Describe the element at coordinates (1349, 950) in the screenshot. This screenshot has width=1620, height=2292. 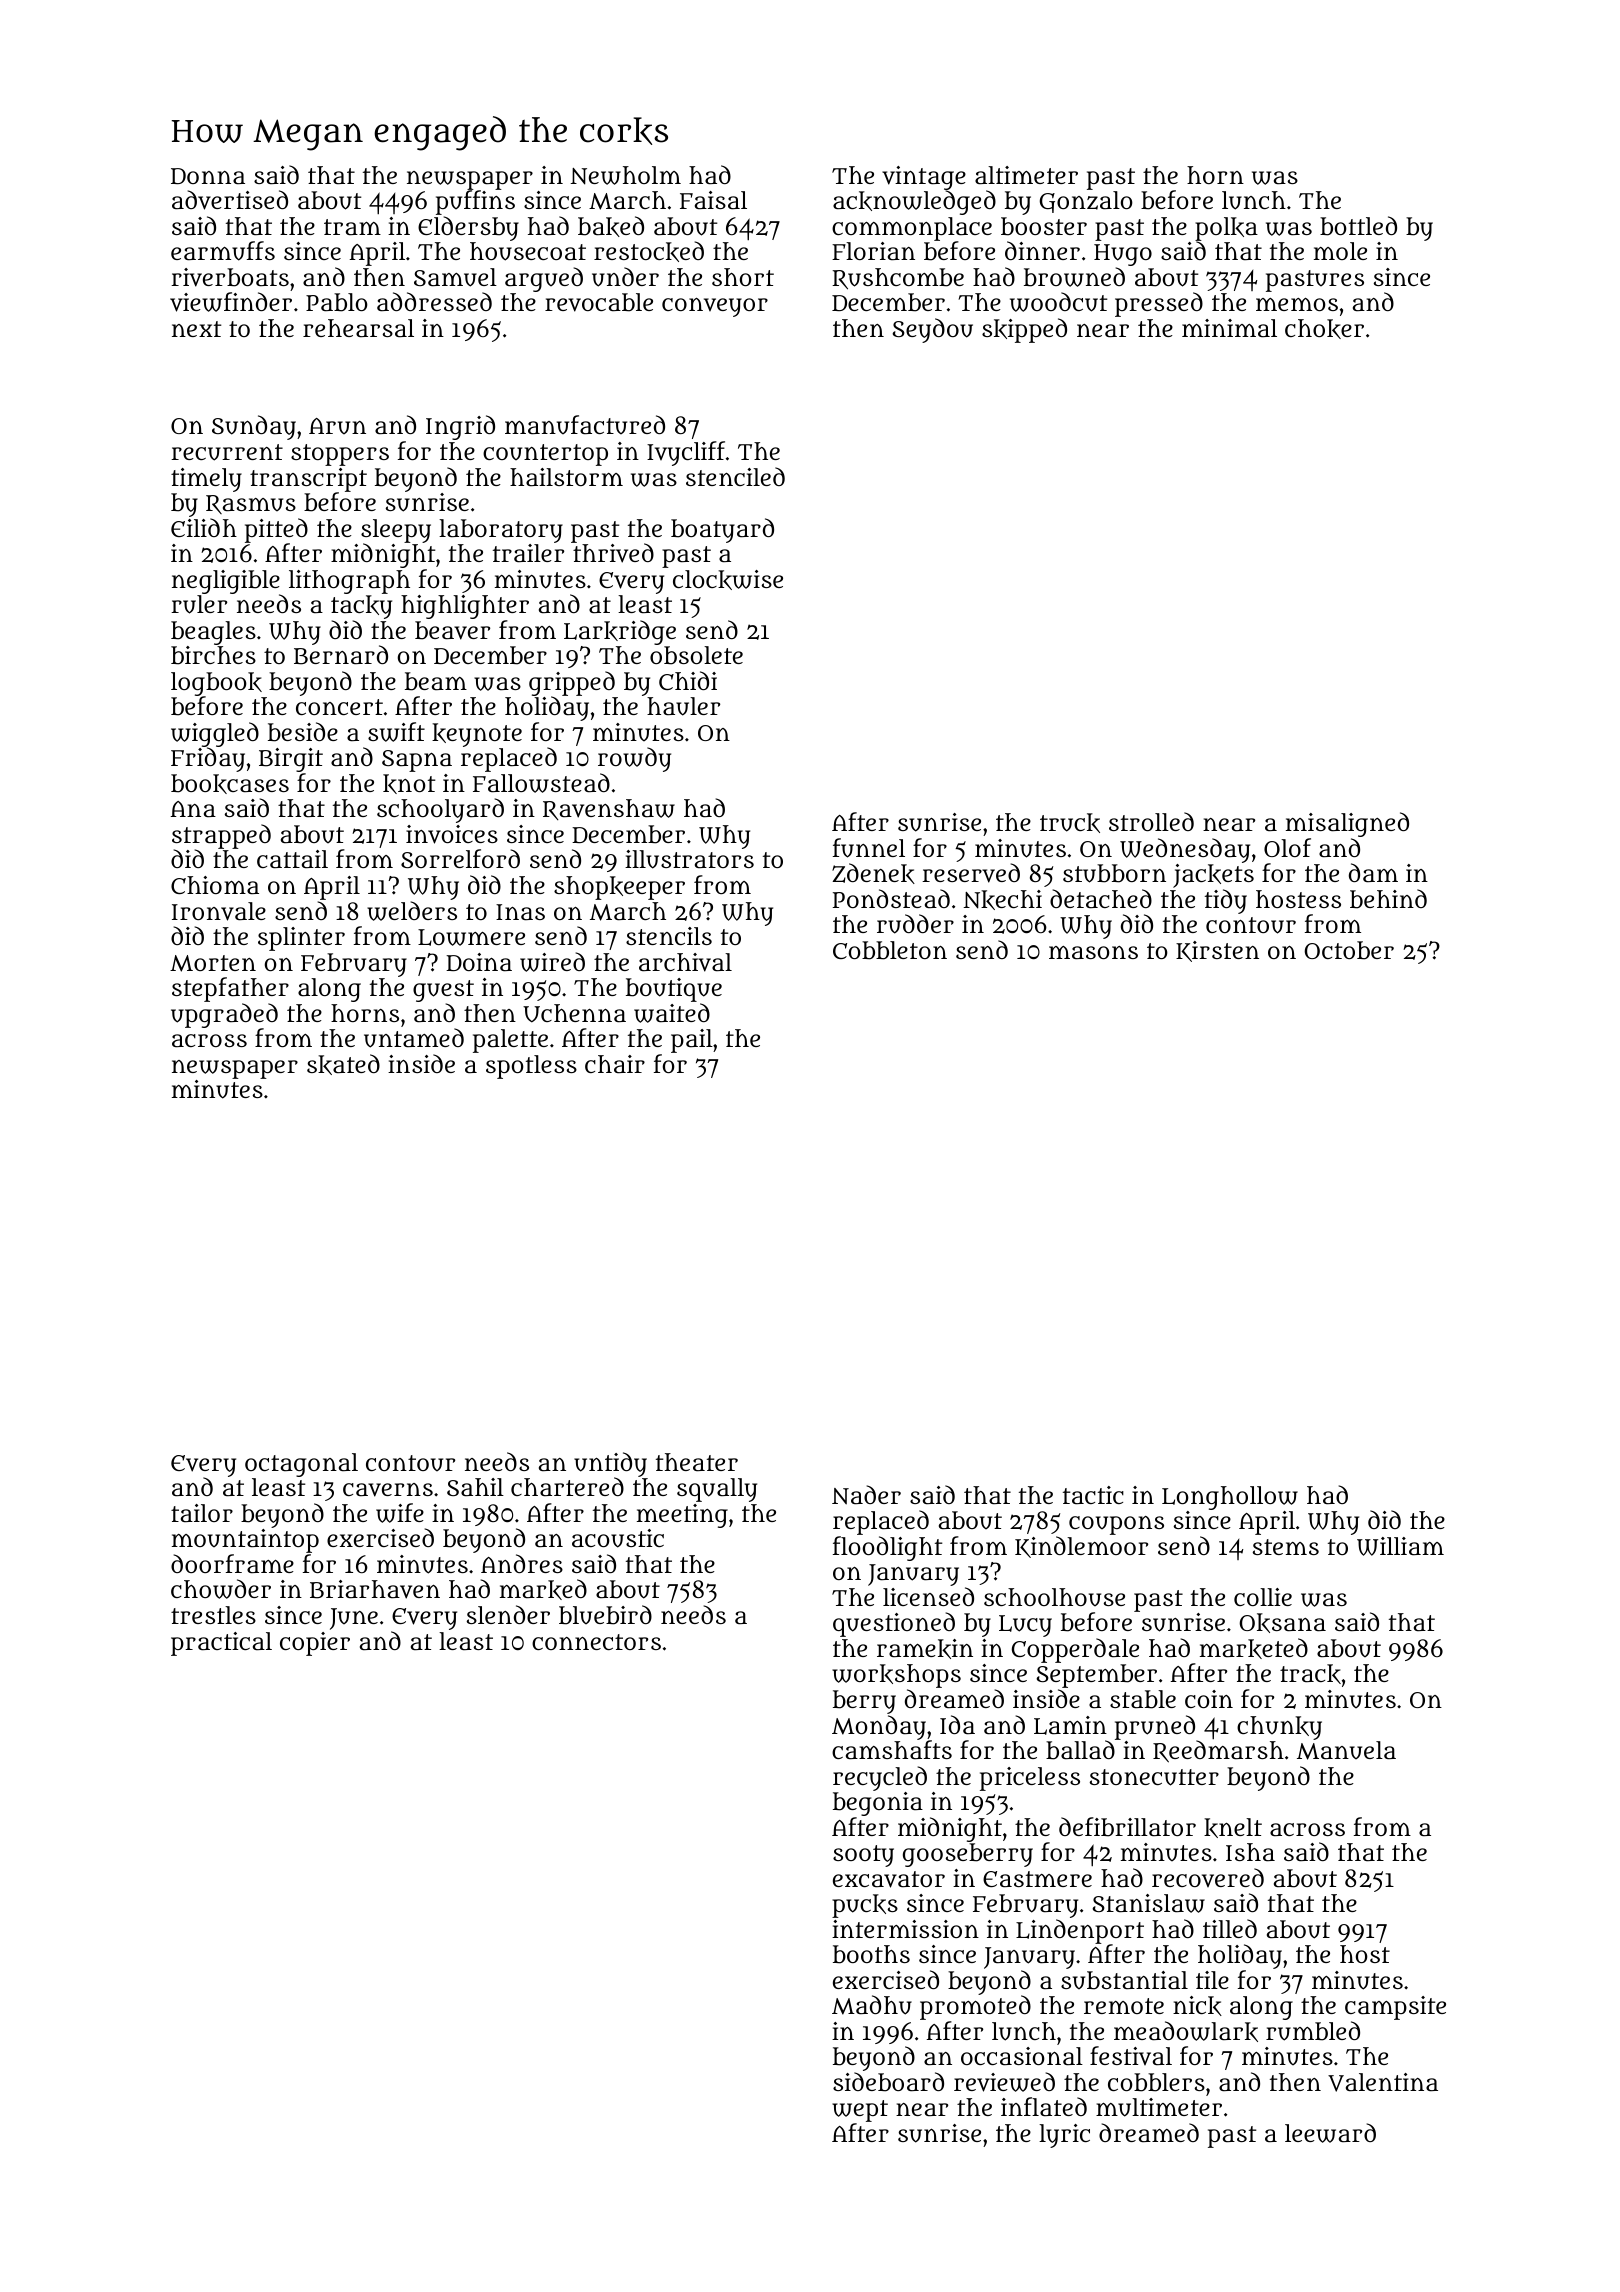
I see `October` at that location.
